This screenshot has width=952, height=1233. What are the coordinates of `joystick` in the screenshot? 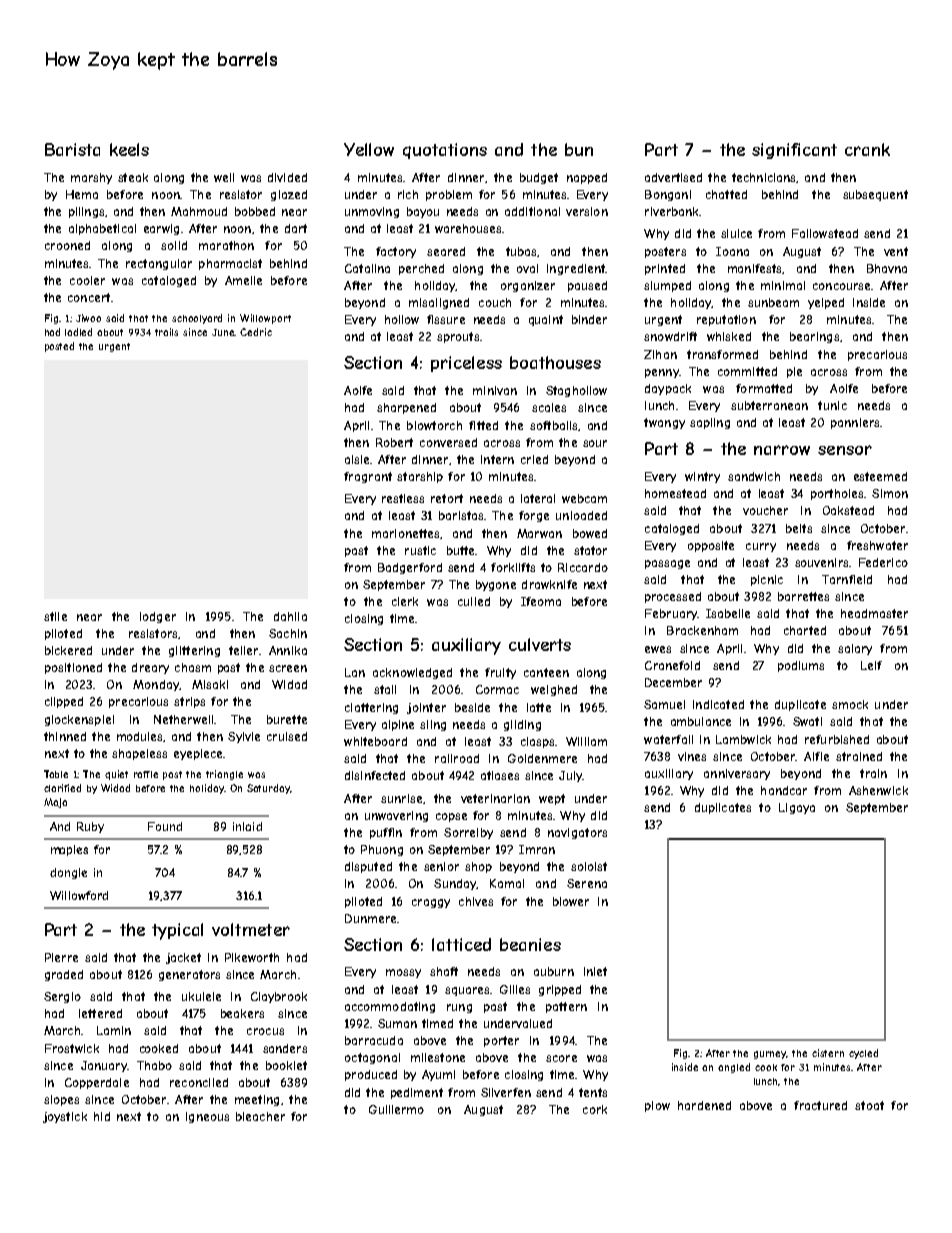 It's located at (65, 1117).
